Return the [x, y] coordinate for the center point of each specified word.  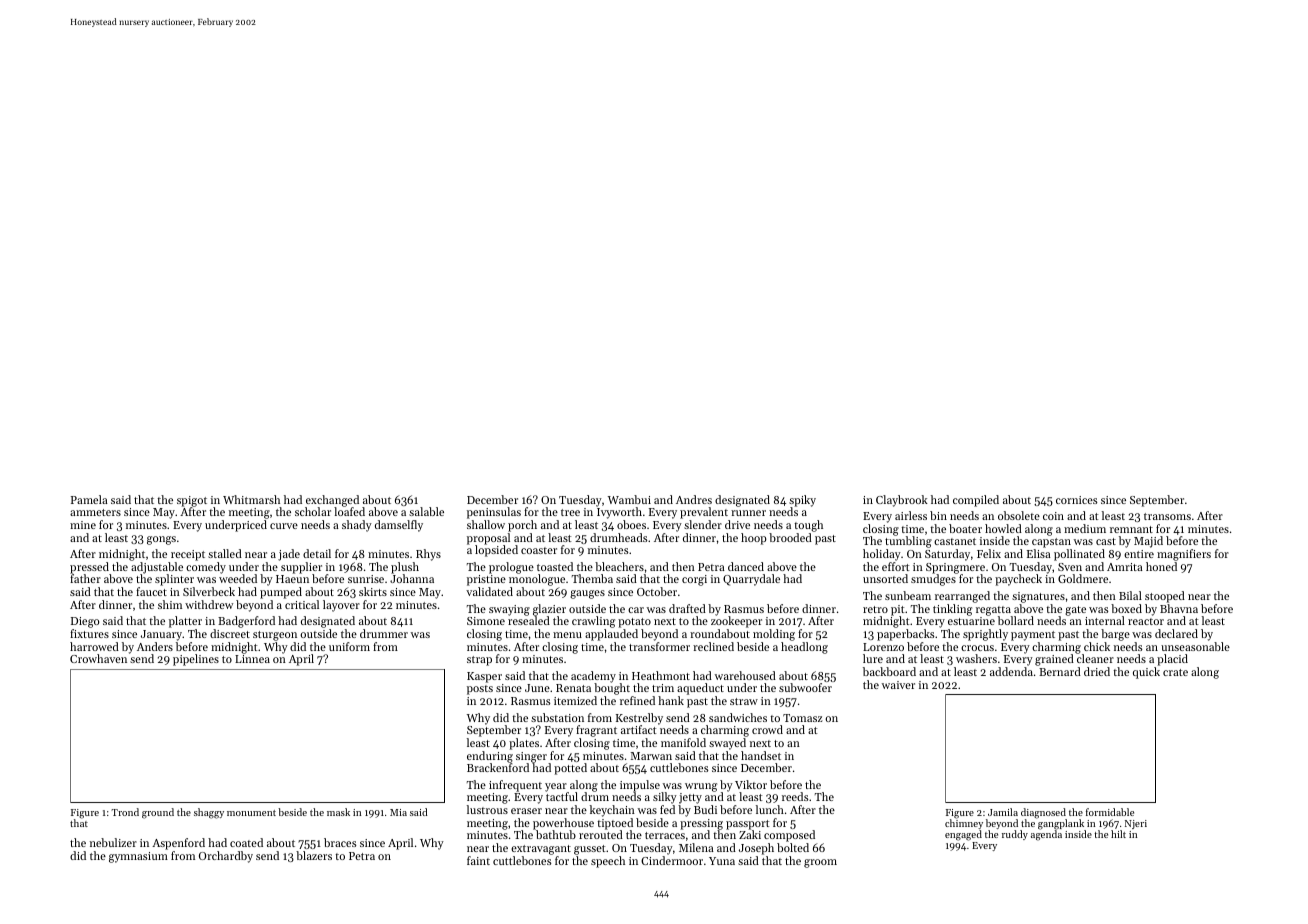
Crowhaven [98, 658]
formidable [1110, 812]
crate [1175, 672]
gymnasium [138, 857]
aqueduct [700, 689]
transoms [1167, 516]
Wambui [629, 499]
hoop [754, 539]
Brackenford [498, 767]
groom [820, 863]
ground [158, 813]
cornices [1077, 500]
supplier [301, 568]
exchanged [332, 501]
